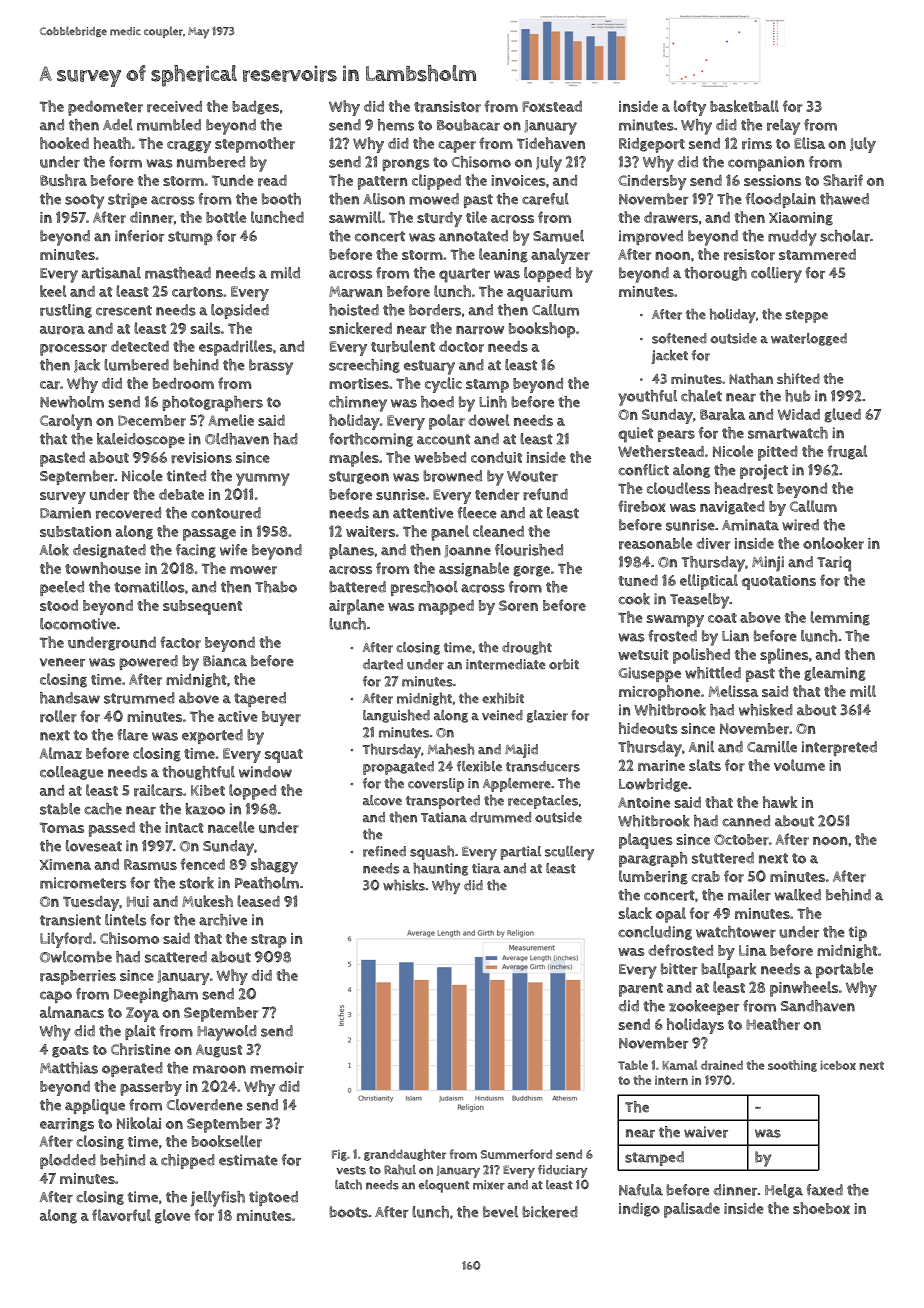 The width and height of the page is (924, 1308). I want to click on estuary, so click(429, 367).
